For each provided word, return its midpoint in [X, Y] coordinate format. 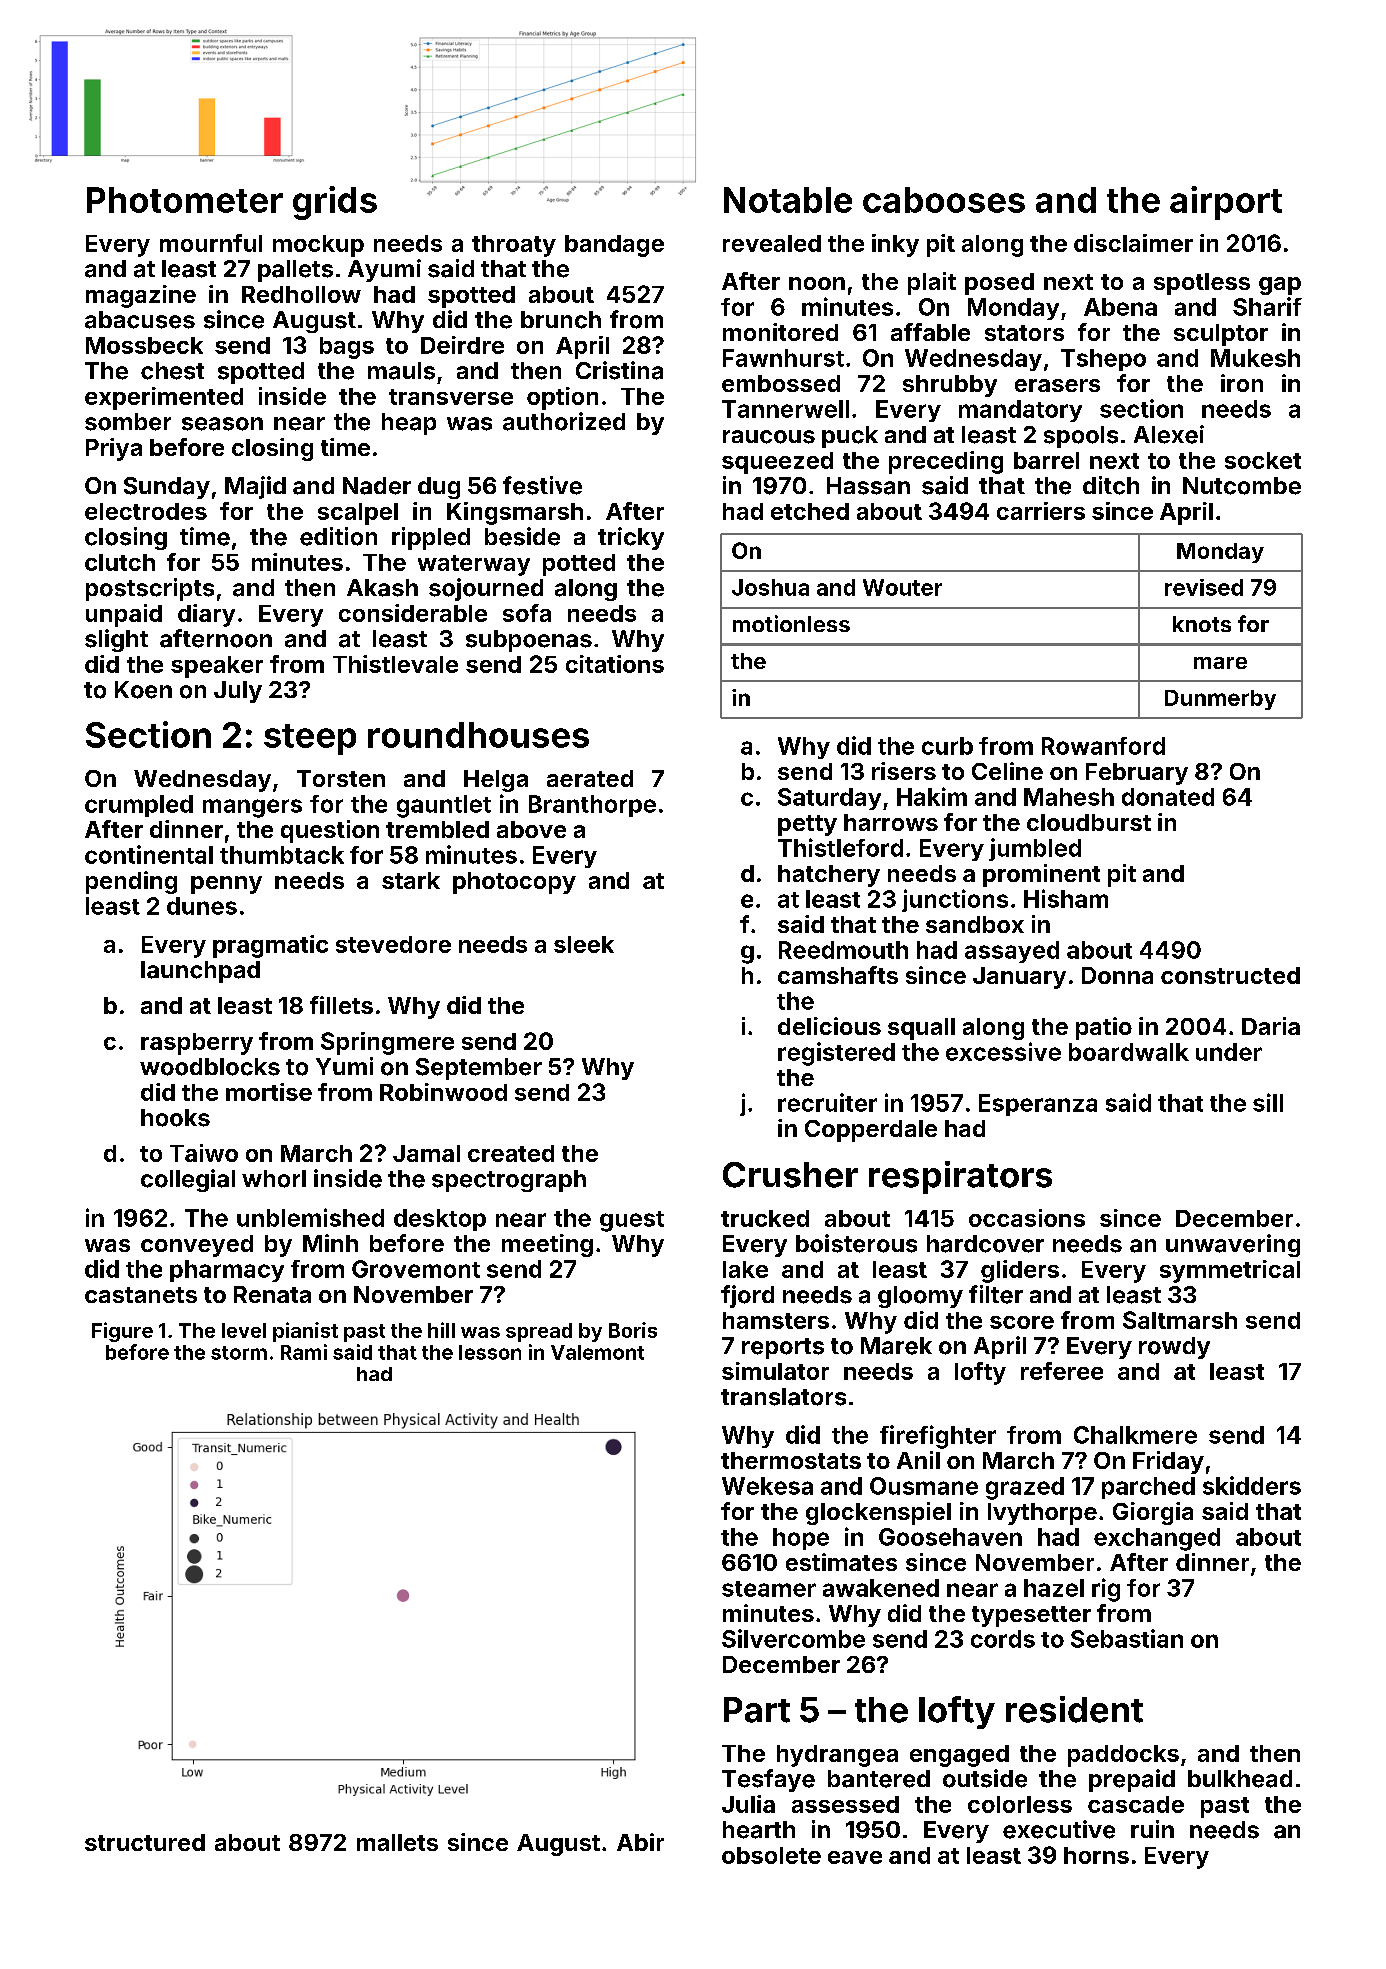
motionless [791, 623]
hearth [759, 1830]
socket [1263, 460]
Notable [788, 200]
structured [145, 1842]
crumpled [139, 806]
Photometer [185, 200]
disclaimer [1133, 243]
